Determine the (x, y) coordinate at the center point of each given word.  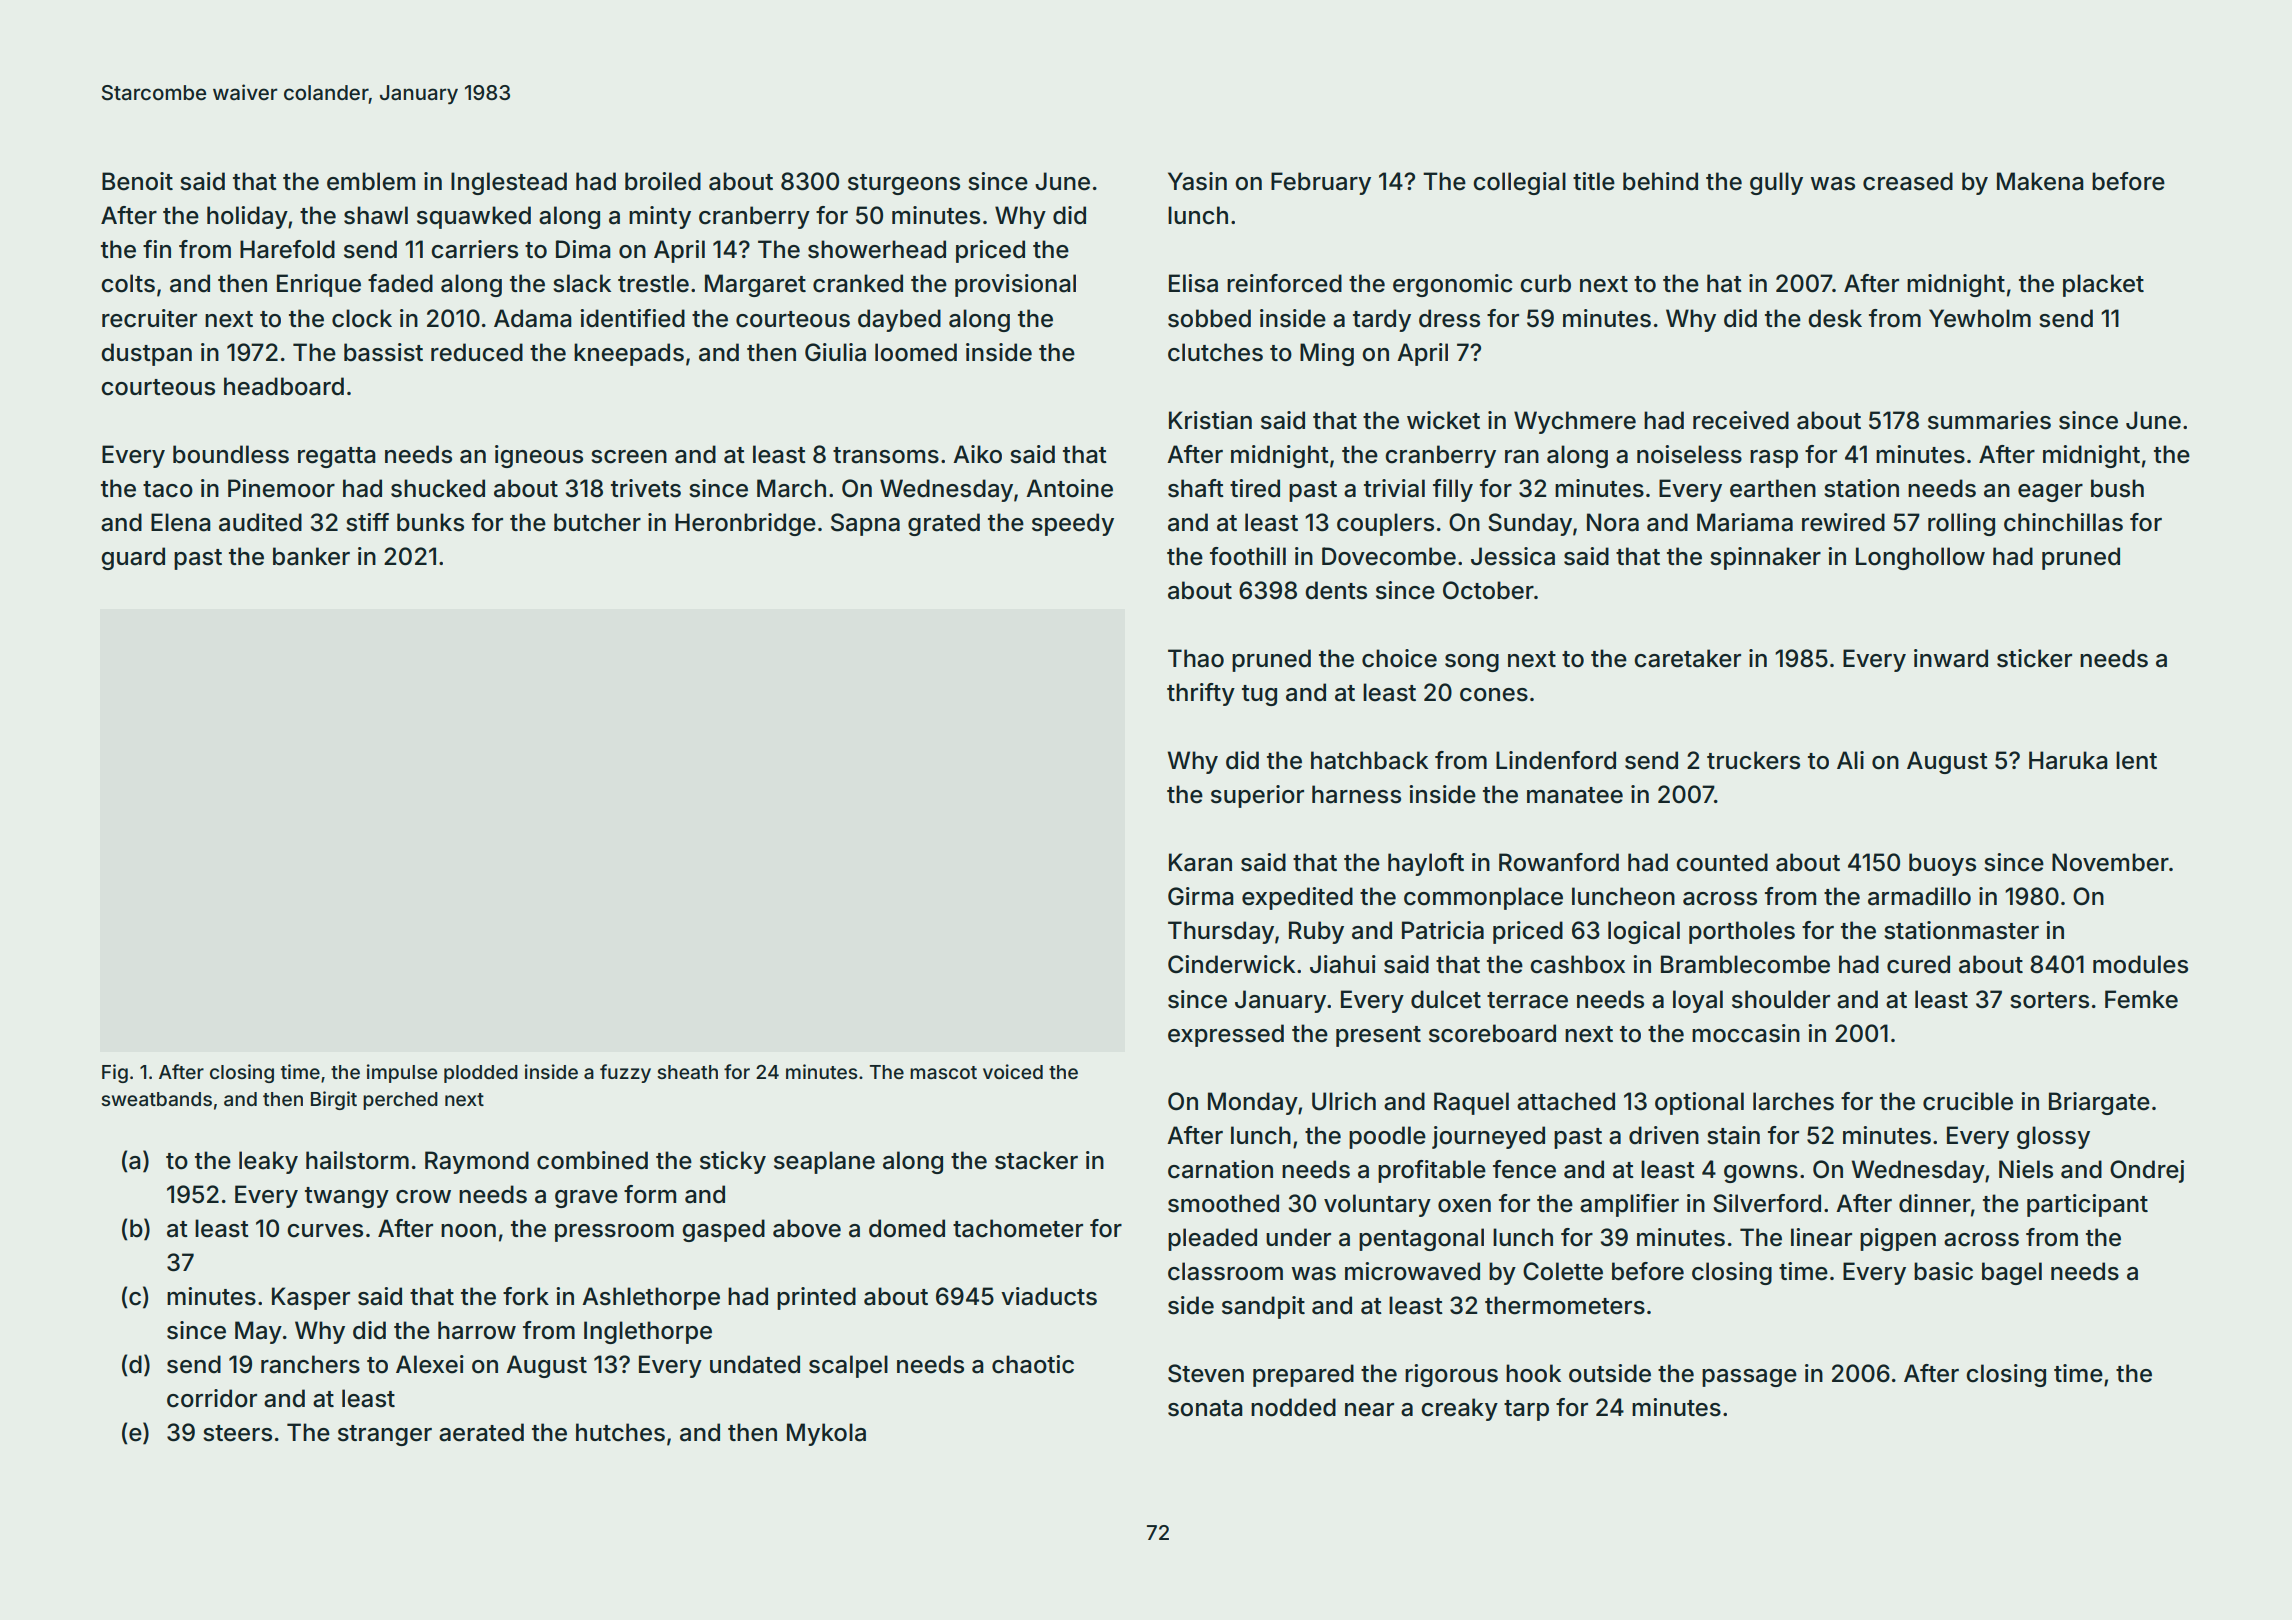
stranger (385, 1435)
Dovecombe (1389, 556)
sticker (2034, 658)
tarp (1526, 1410)
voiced (1013, 1071)
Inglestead (509, 183)
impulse (402, 1073)
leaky (268, 1162)
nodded (1293, 1407)
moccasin (1746, 1033)
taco (168, 489)
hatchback (1369, 760)
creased (1908, 181)
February (1321, 183)
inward (1951, 658)
